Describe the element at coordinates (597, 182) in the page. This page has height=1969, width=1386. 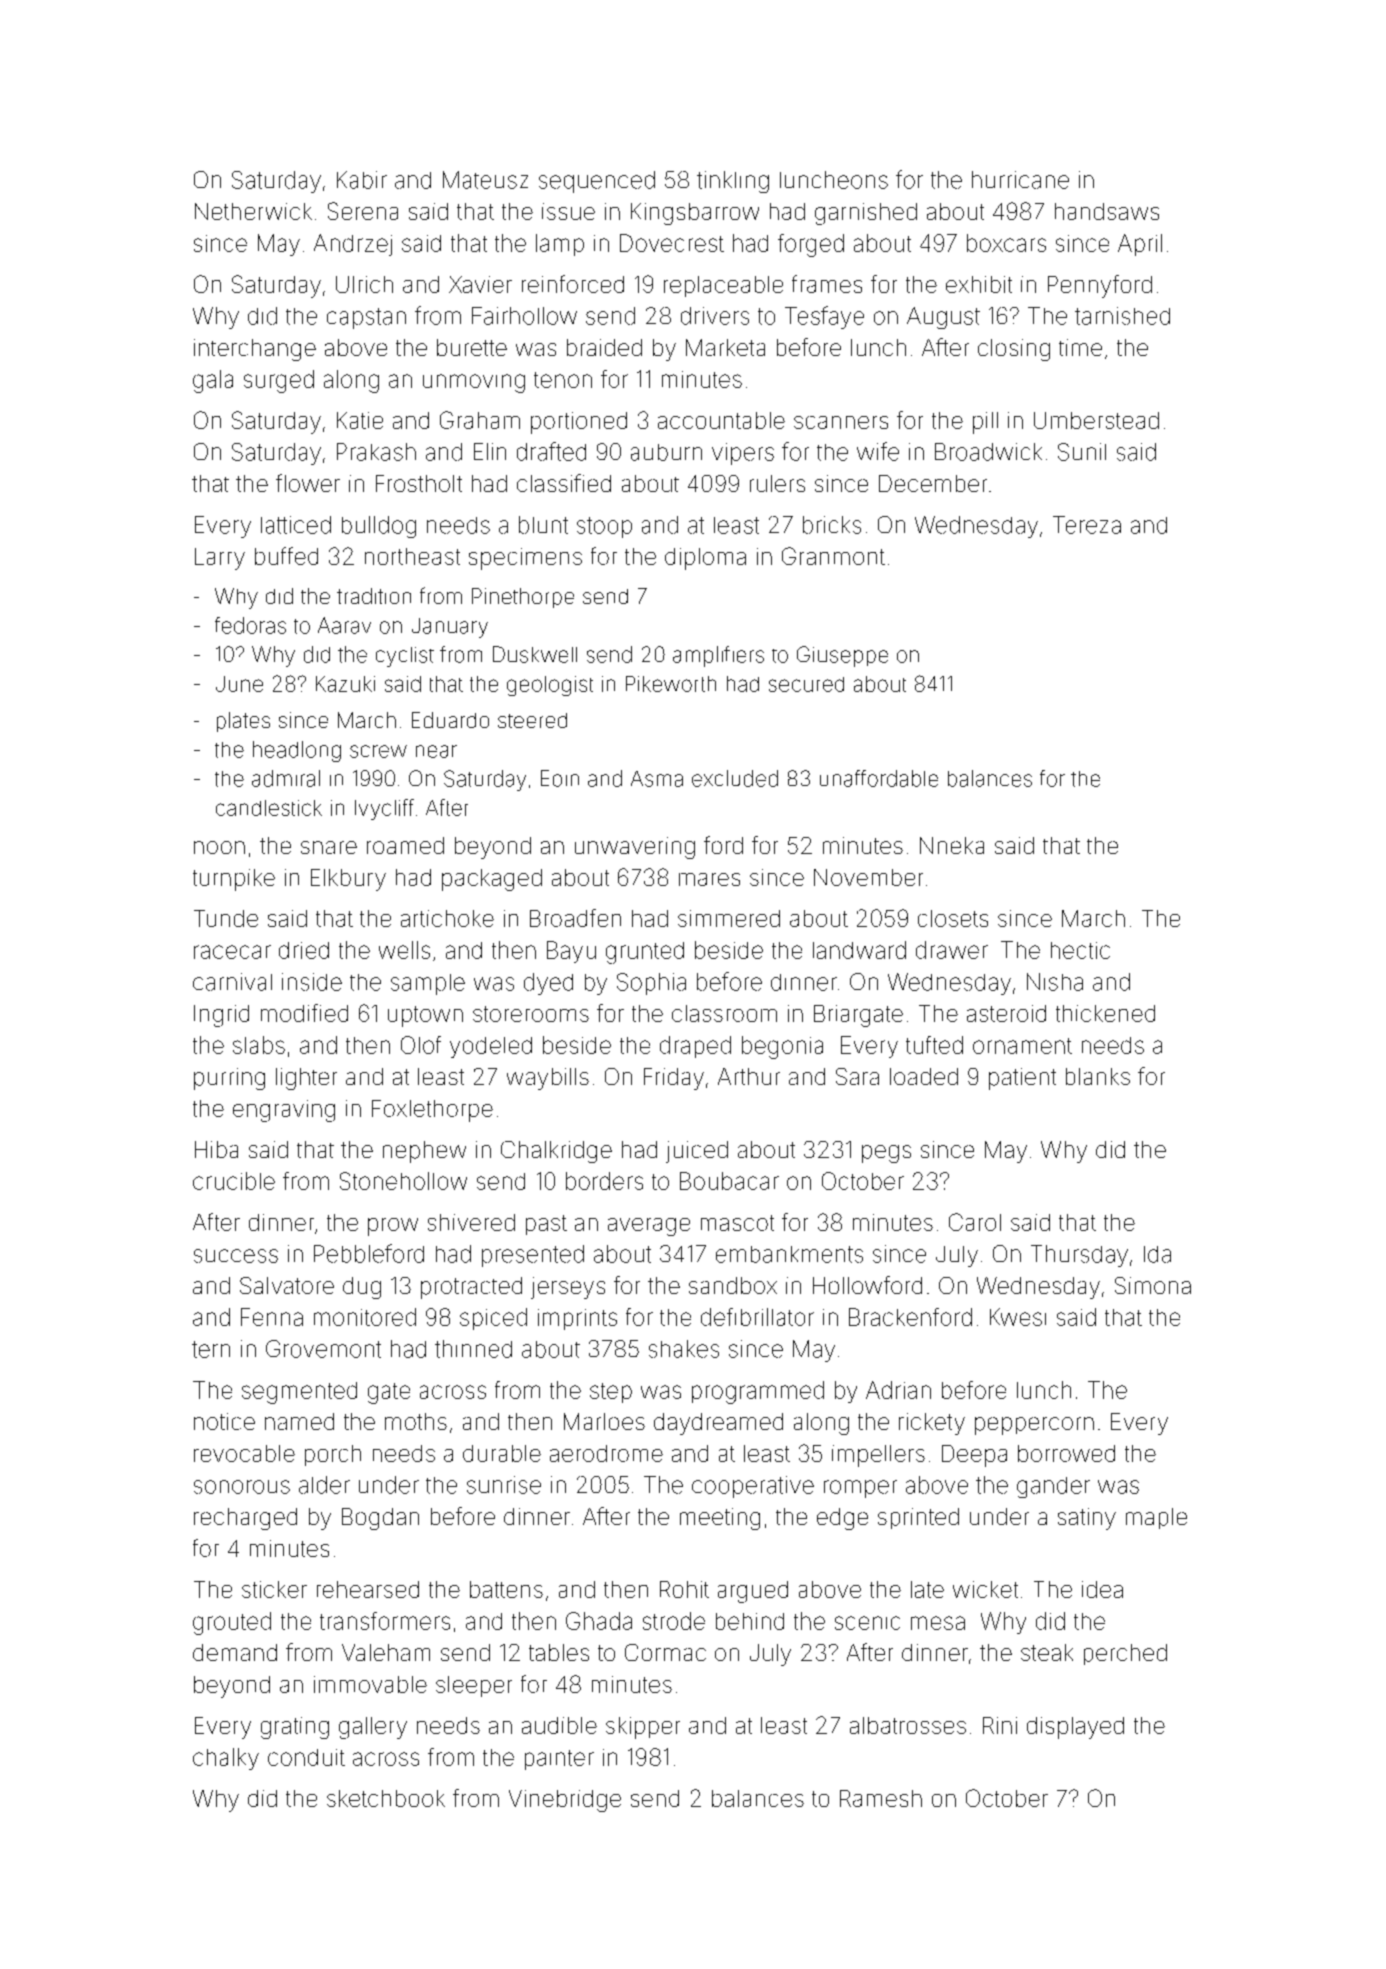
I see `sequenced` at that location.
